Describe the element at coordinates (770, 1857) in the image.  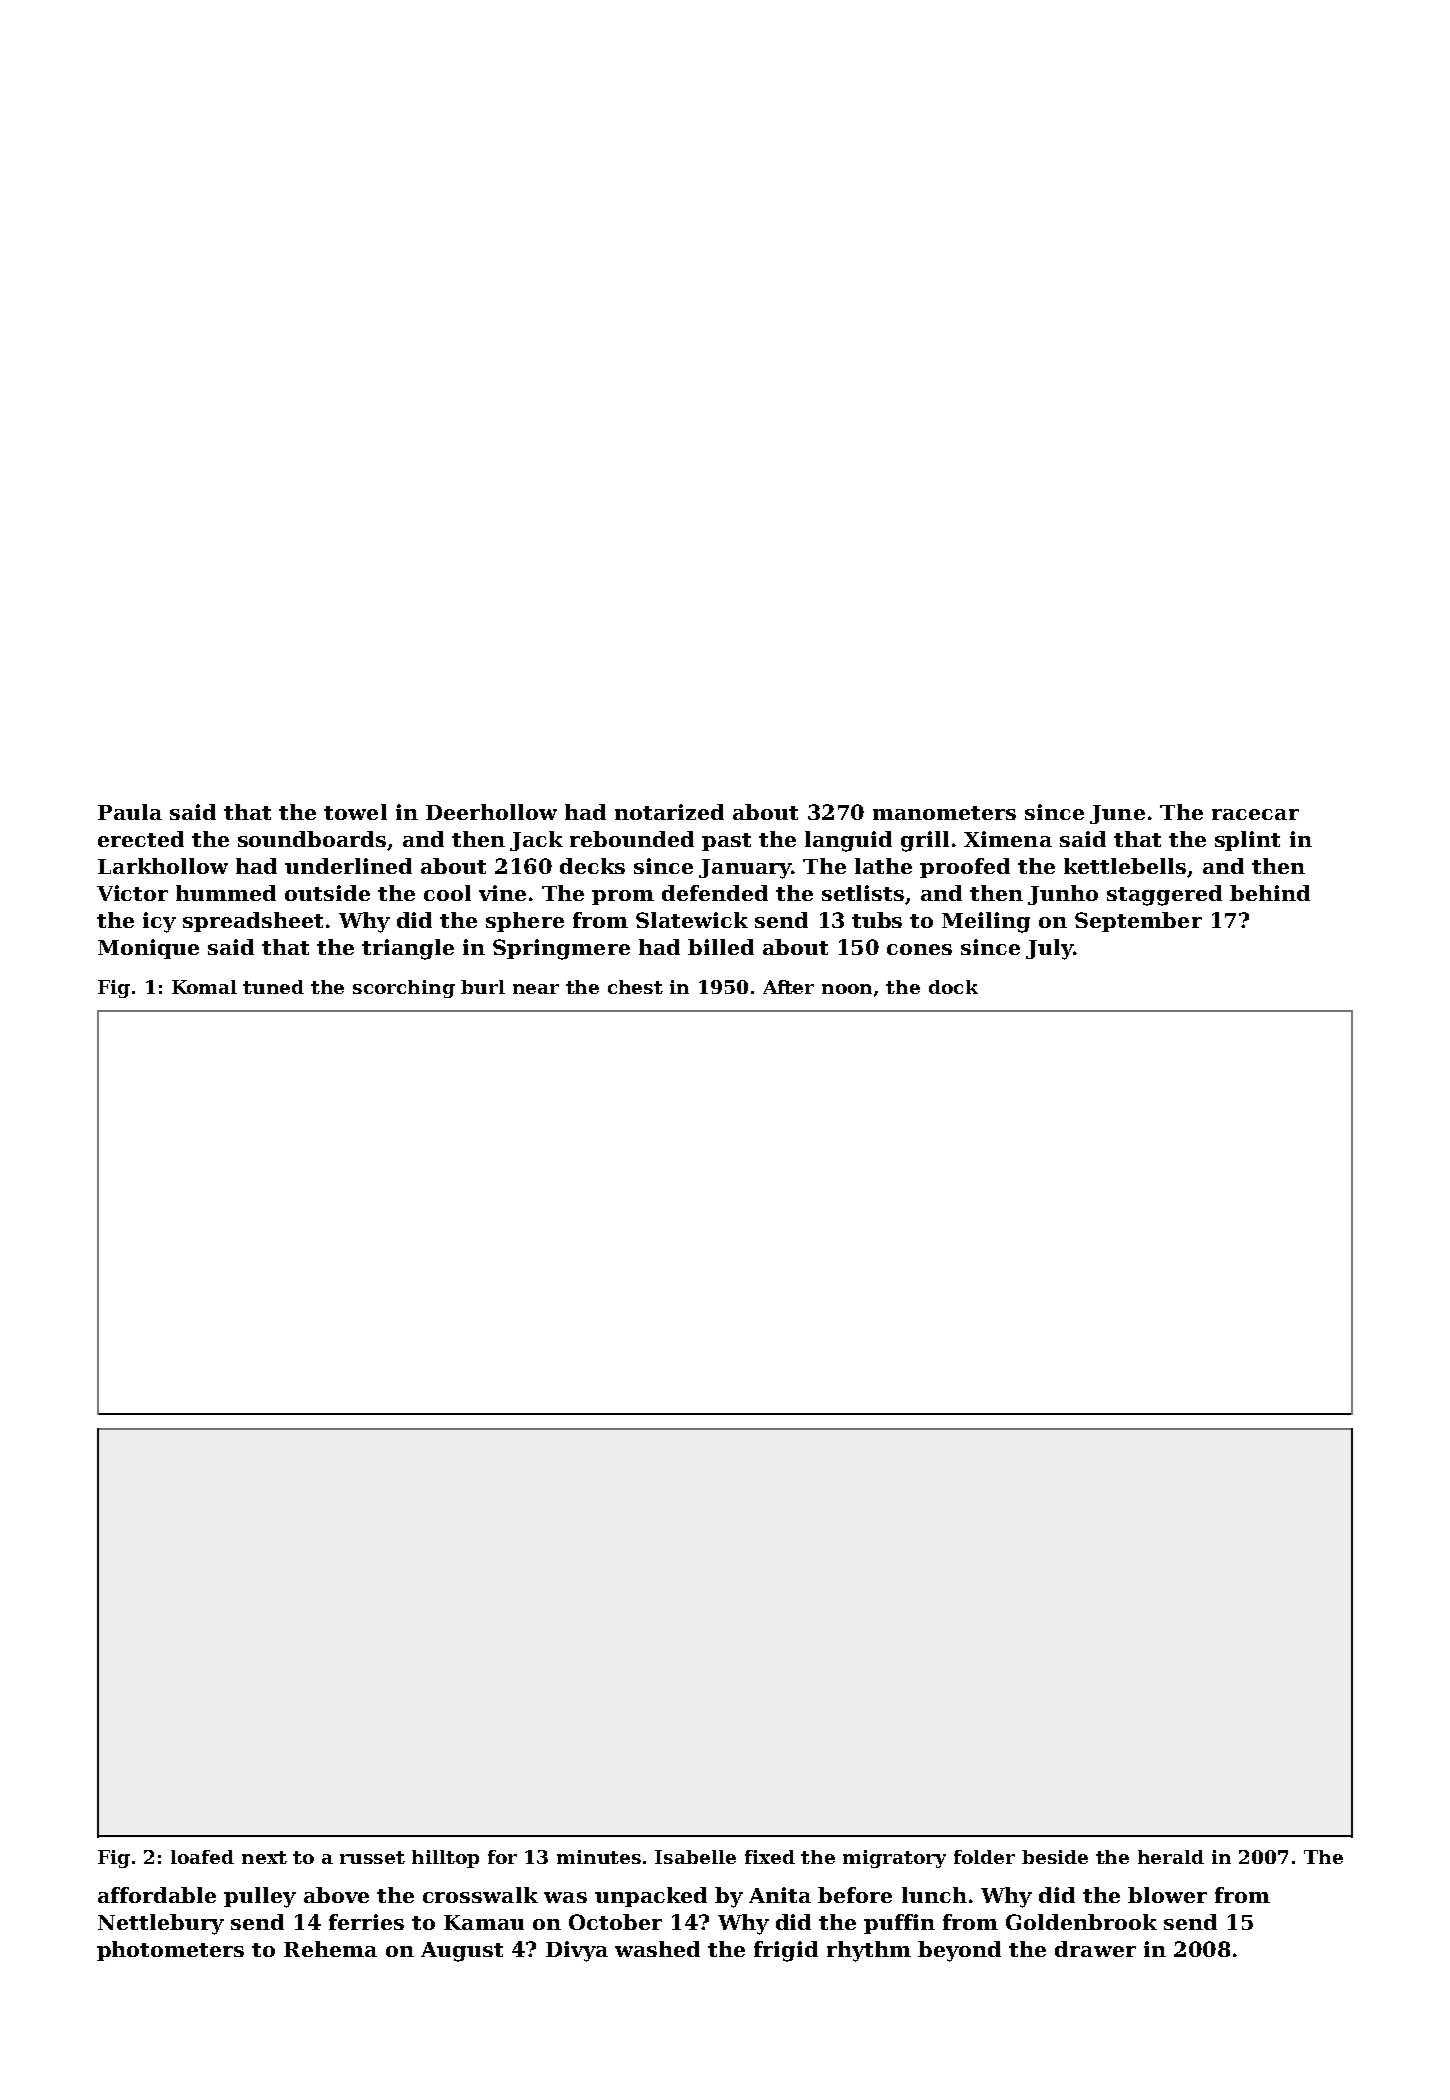
I see `fixed` at that location.
